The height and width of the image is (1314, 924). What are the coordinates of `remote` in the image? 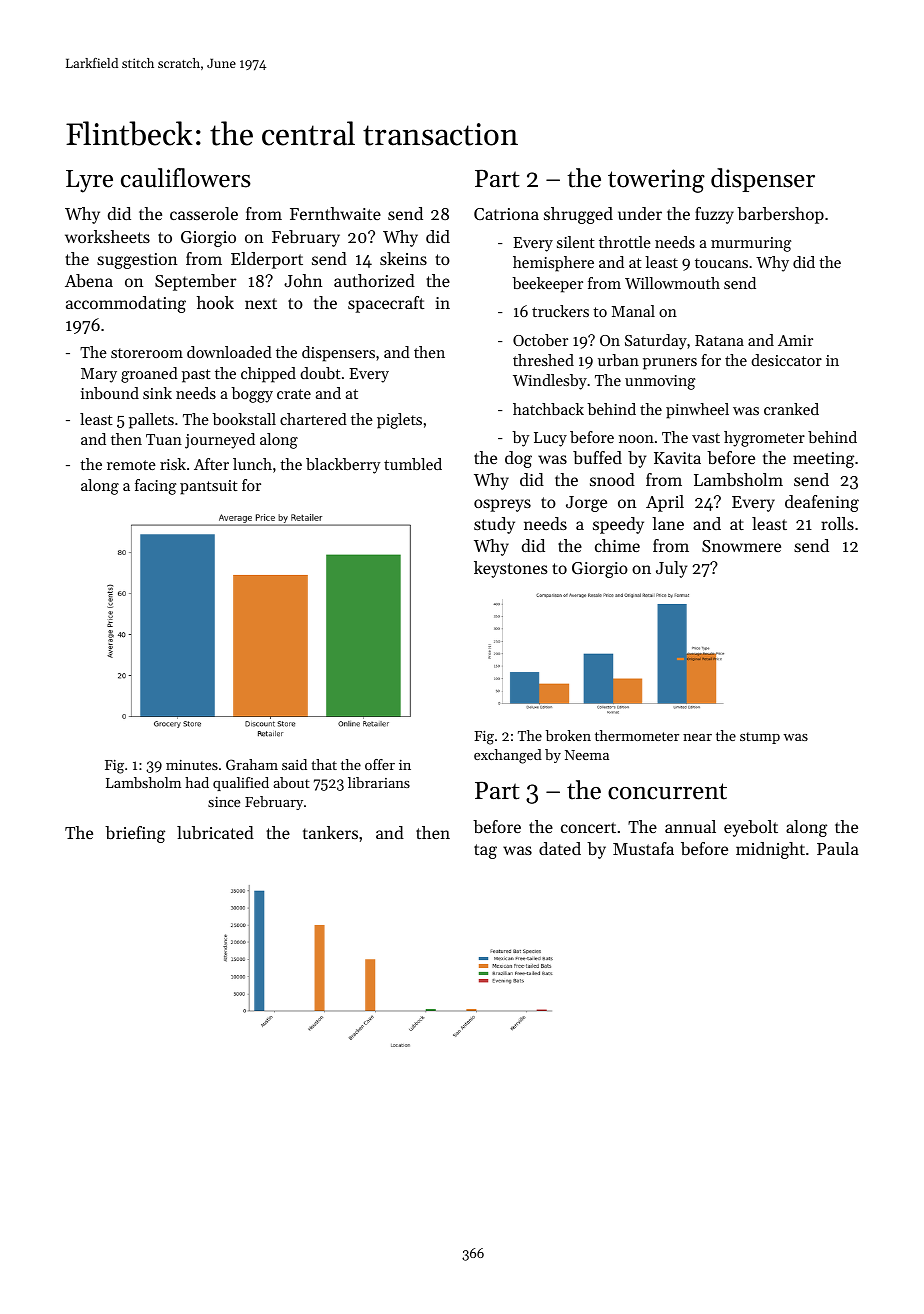 It's located at (131, 465).
